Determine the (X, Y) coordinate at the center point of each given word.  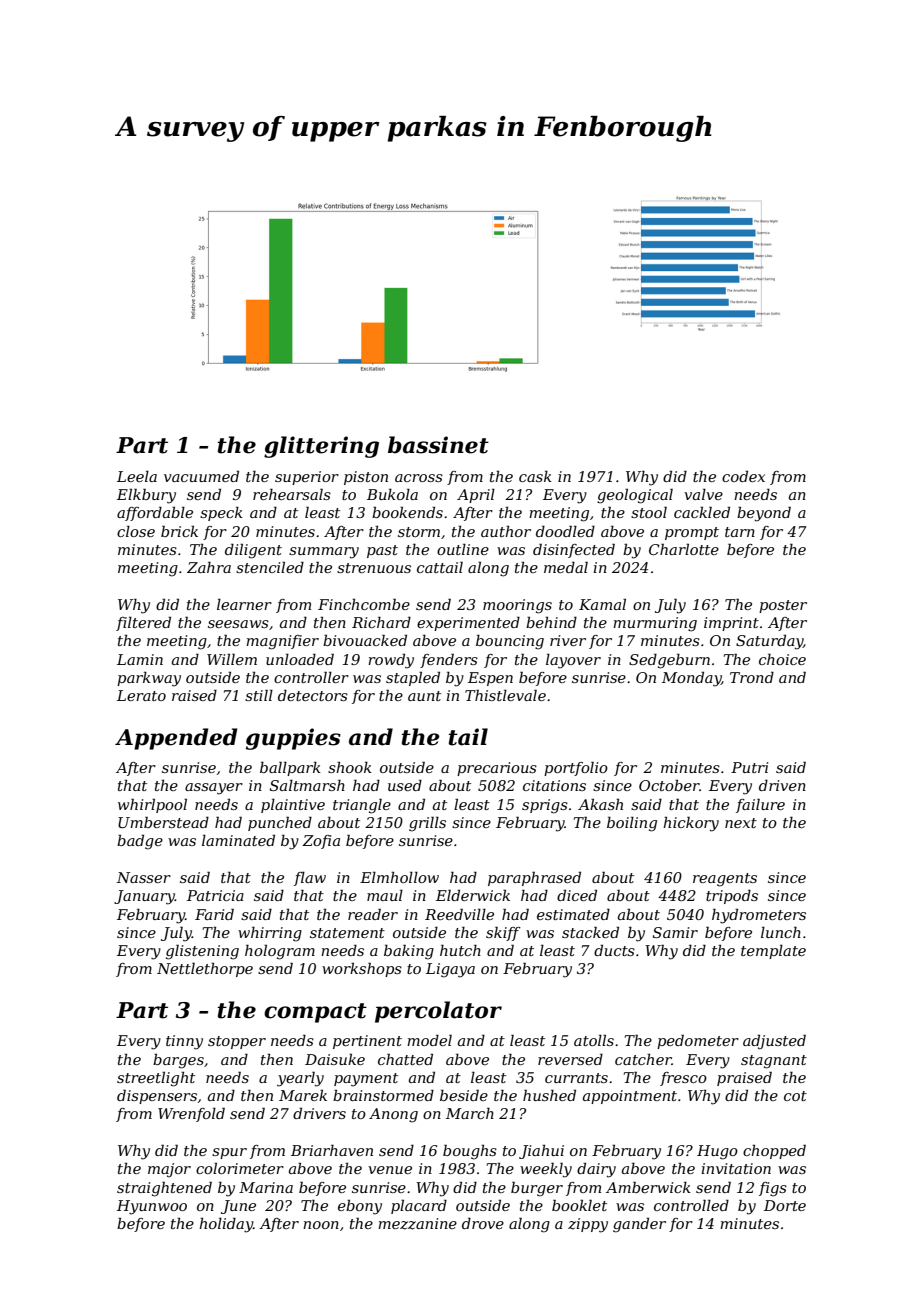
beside (464, 1095)
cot (795, 1096)
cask (535, 476)
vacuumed (201, 476)
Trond (752, 677)
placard (419, 1207)
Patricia (215, 895)
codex (743, 476)
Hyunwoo (152, 1207)
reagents (725, 880)
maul (385, 895)
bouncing (510, 642)
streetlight (156, 1079)
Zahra (209, 567)
